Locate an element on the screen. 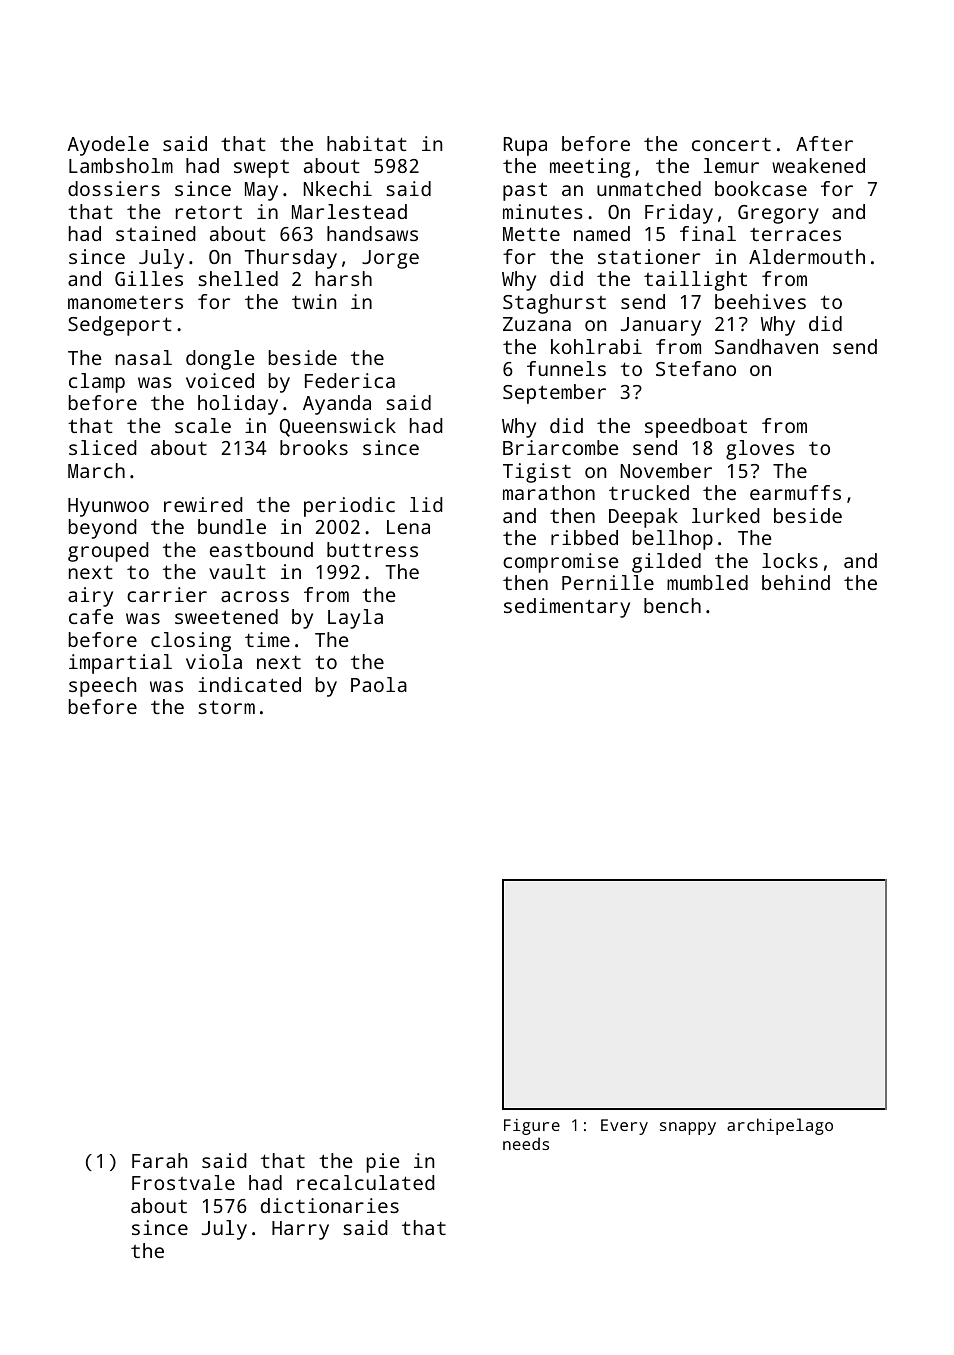 This screenshot has height=1355, width=954. Layla is located at coordinates (355, 619).
